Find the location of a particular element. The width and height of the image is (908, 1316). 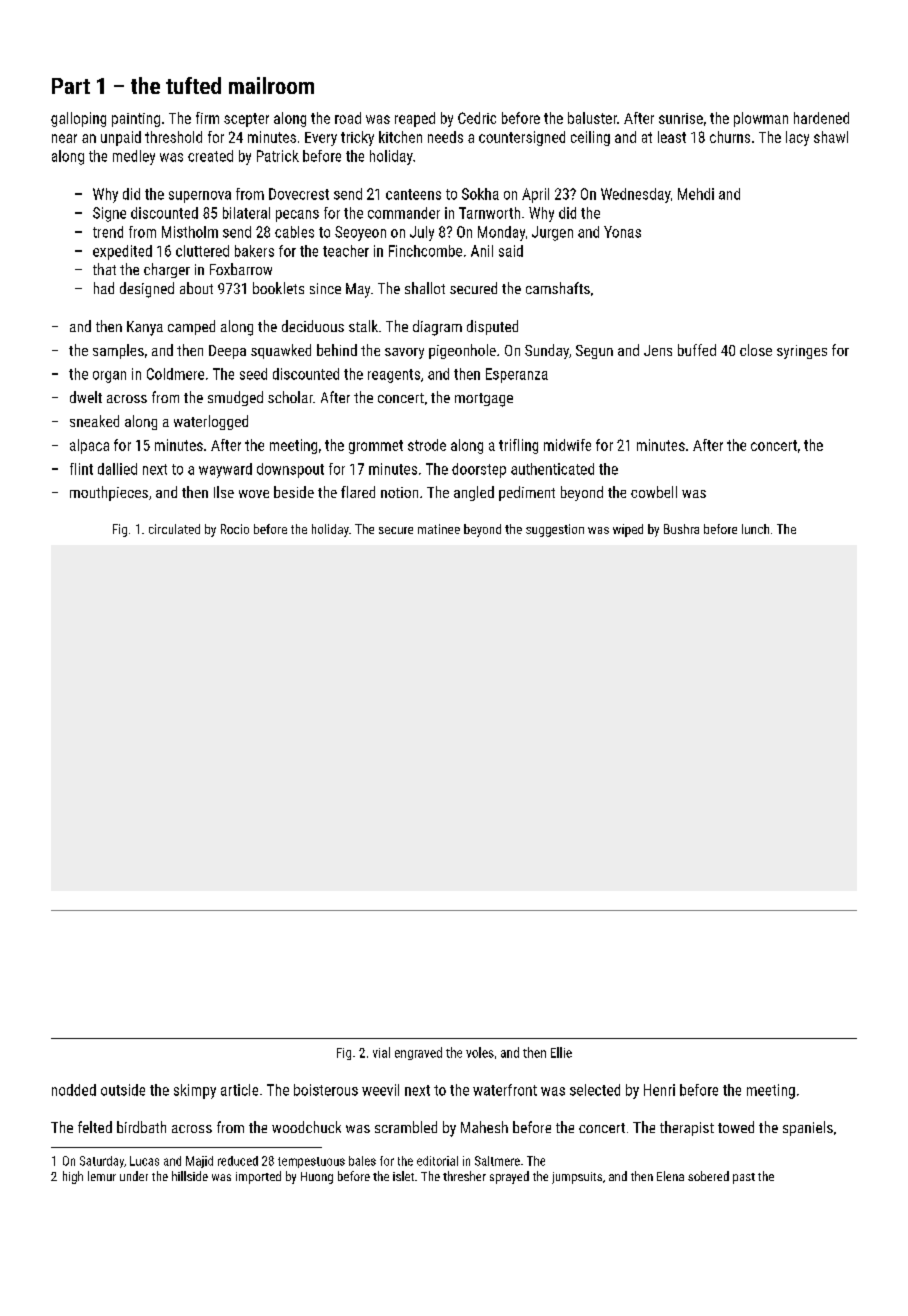

lacy is located at coordinates (797, 138).
